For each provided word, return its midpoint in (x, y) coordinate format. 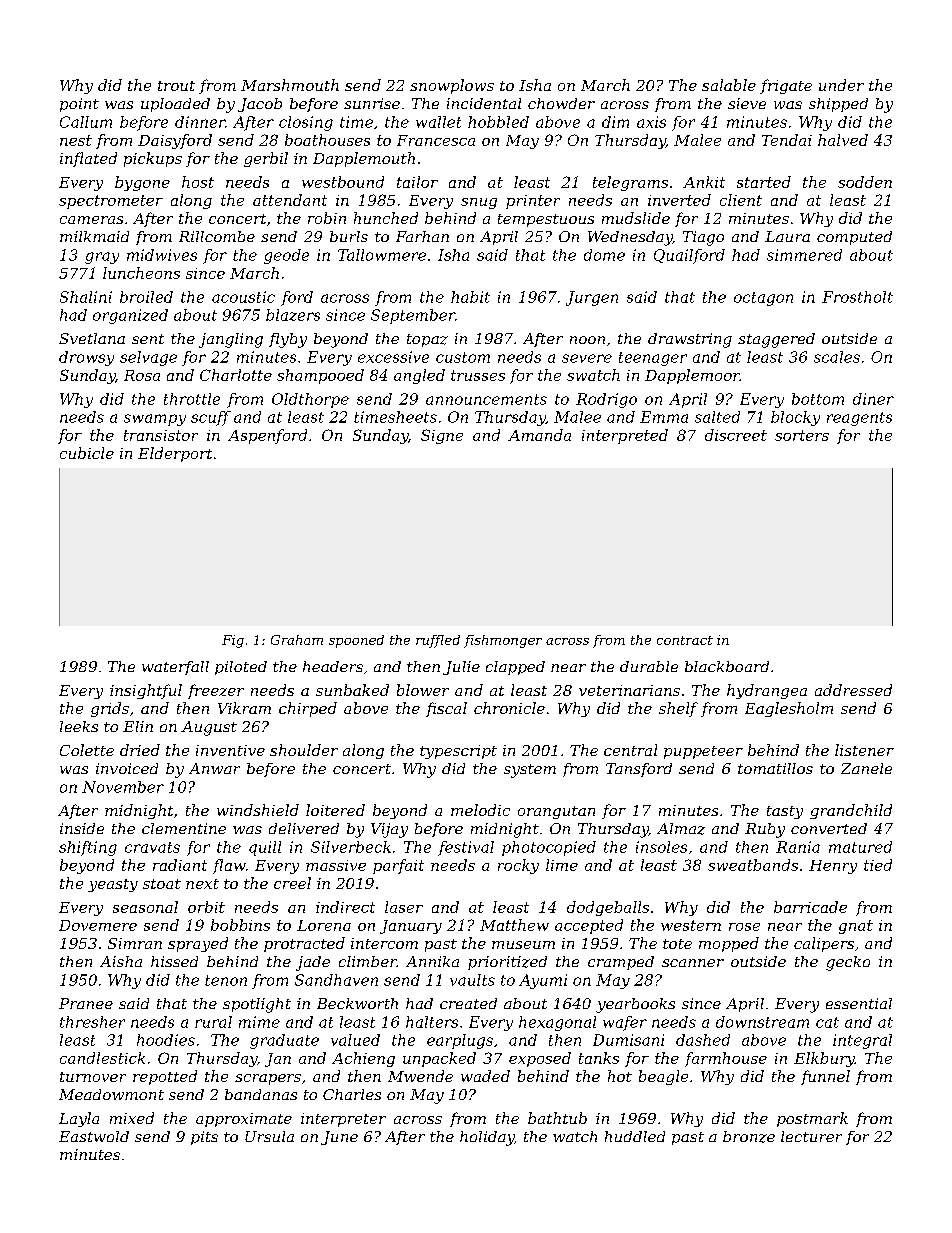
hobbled (498, 122)
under (841, 85)
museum (523, 945)
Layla (79, 1119)
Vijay (389, 830)
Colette (87, 750)
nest (76, 140)
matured (860, 847)
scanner (693, 963)
